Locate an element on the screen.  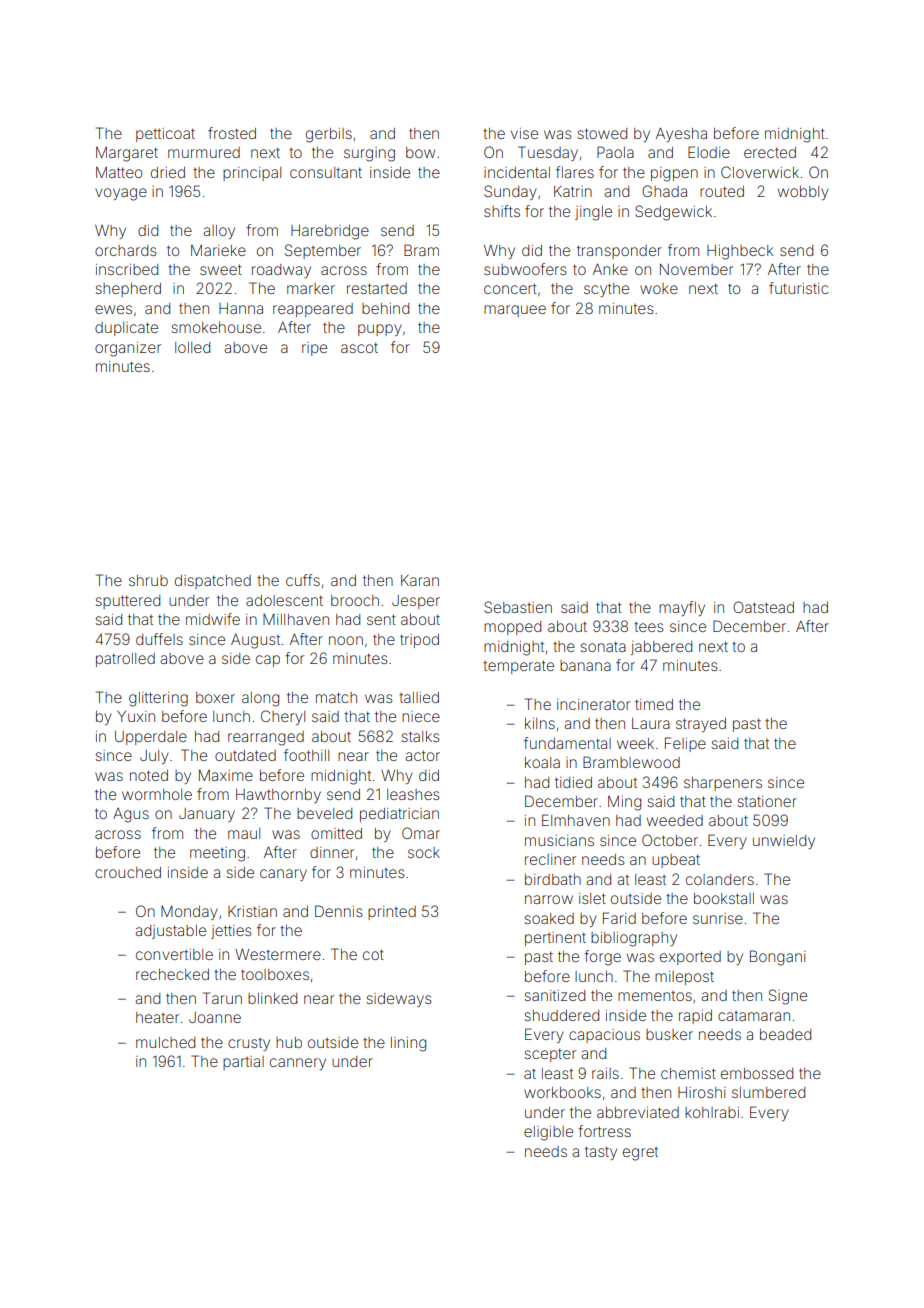
partial is located at coordinates (243, 1063).
